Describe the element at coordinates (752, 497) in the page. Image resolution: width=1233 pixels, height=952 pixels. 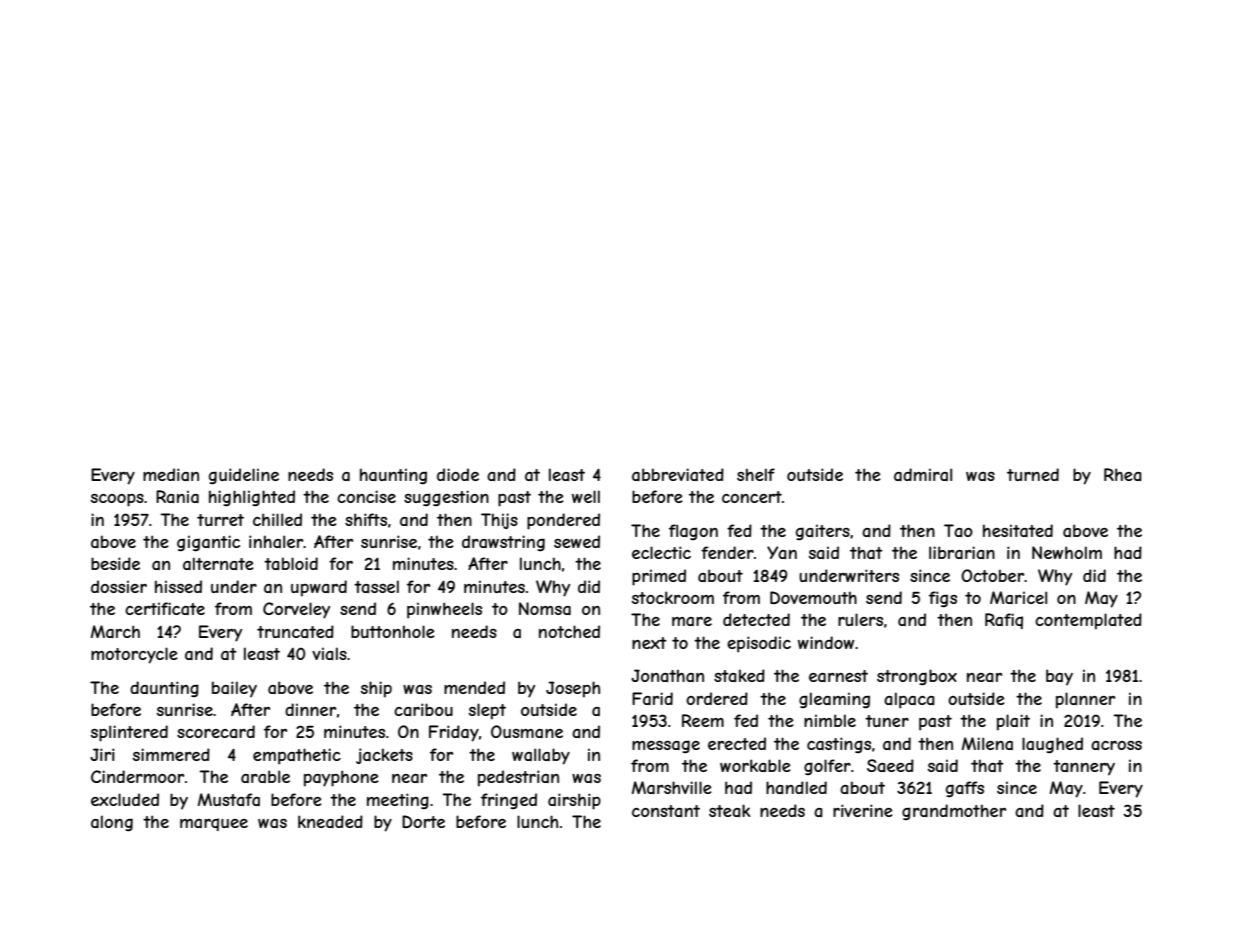
I see `concert` at that location.
